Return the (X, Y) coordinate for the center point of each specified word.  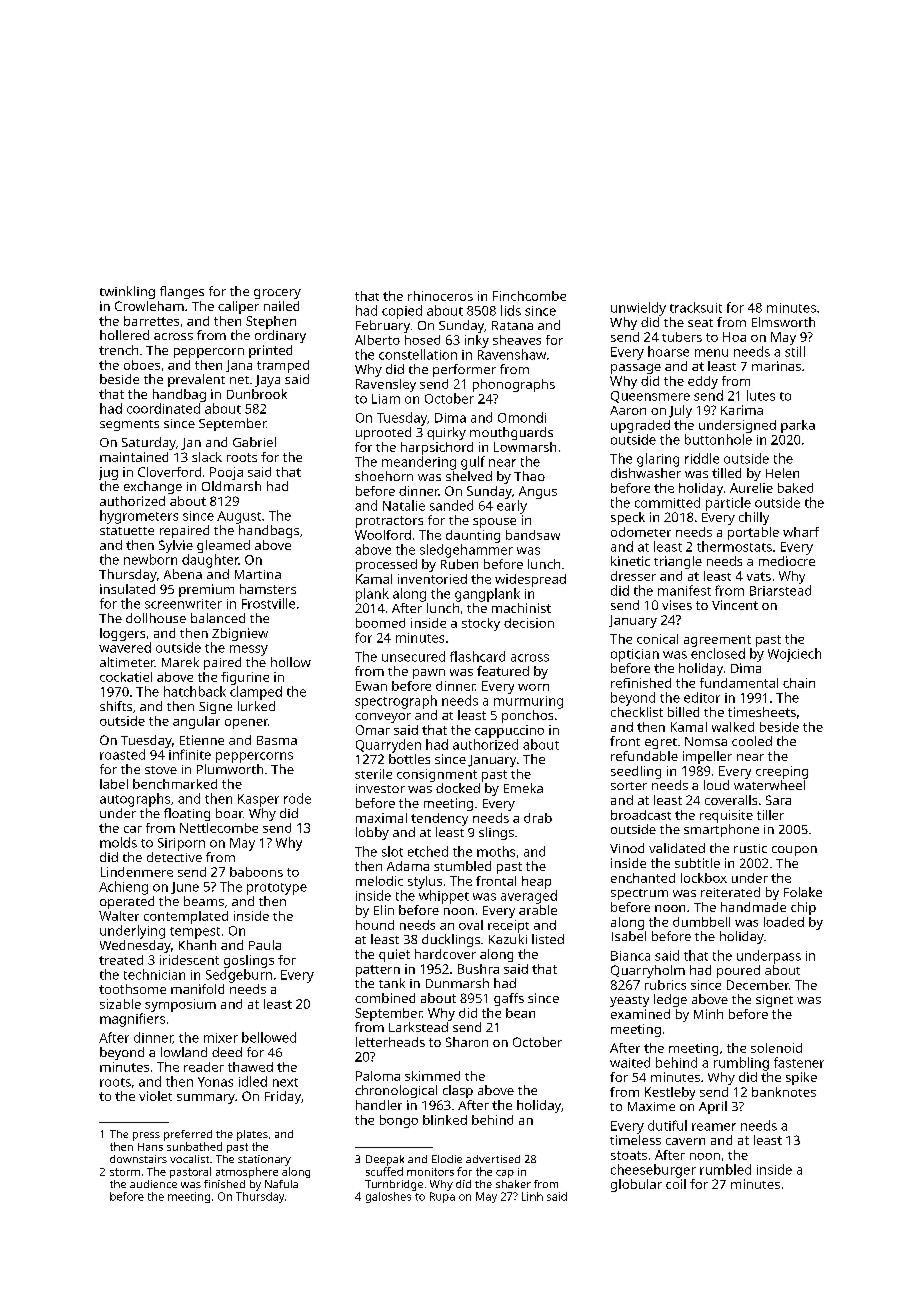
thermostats (734, 546)
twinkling (127, 292)
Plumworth (230, 769)
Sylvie (176, 546)
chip (803, 908)
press (146, 1136)
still (795, 351)
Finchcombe (529, 296)
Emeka (523, 788)
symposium (180, 1005)
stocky (481, 624)
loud (716, 785)
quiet (394, 955)
